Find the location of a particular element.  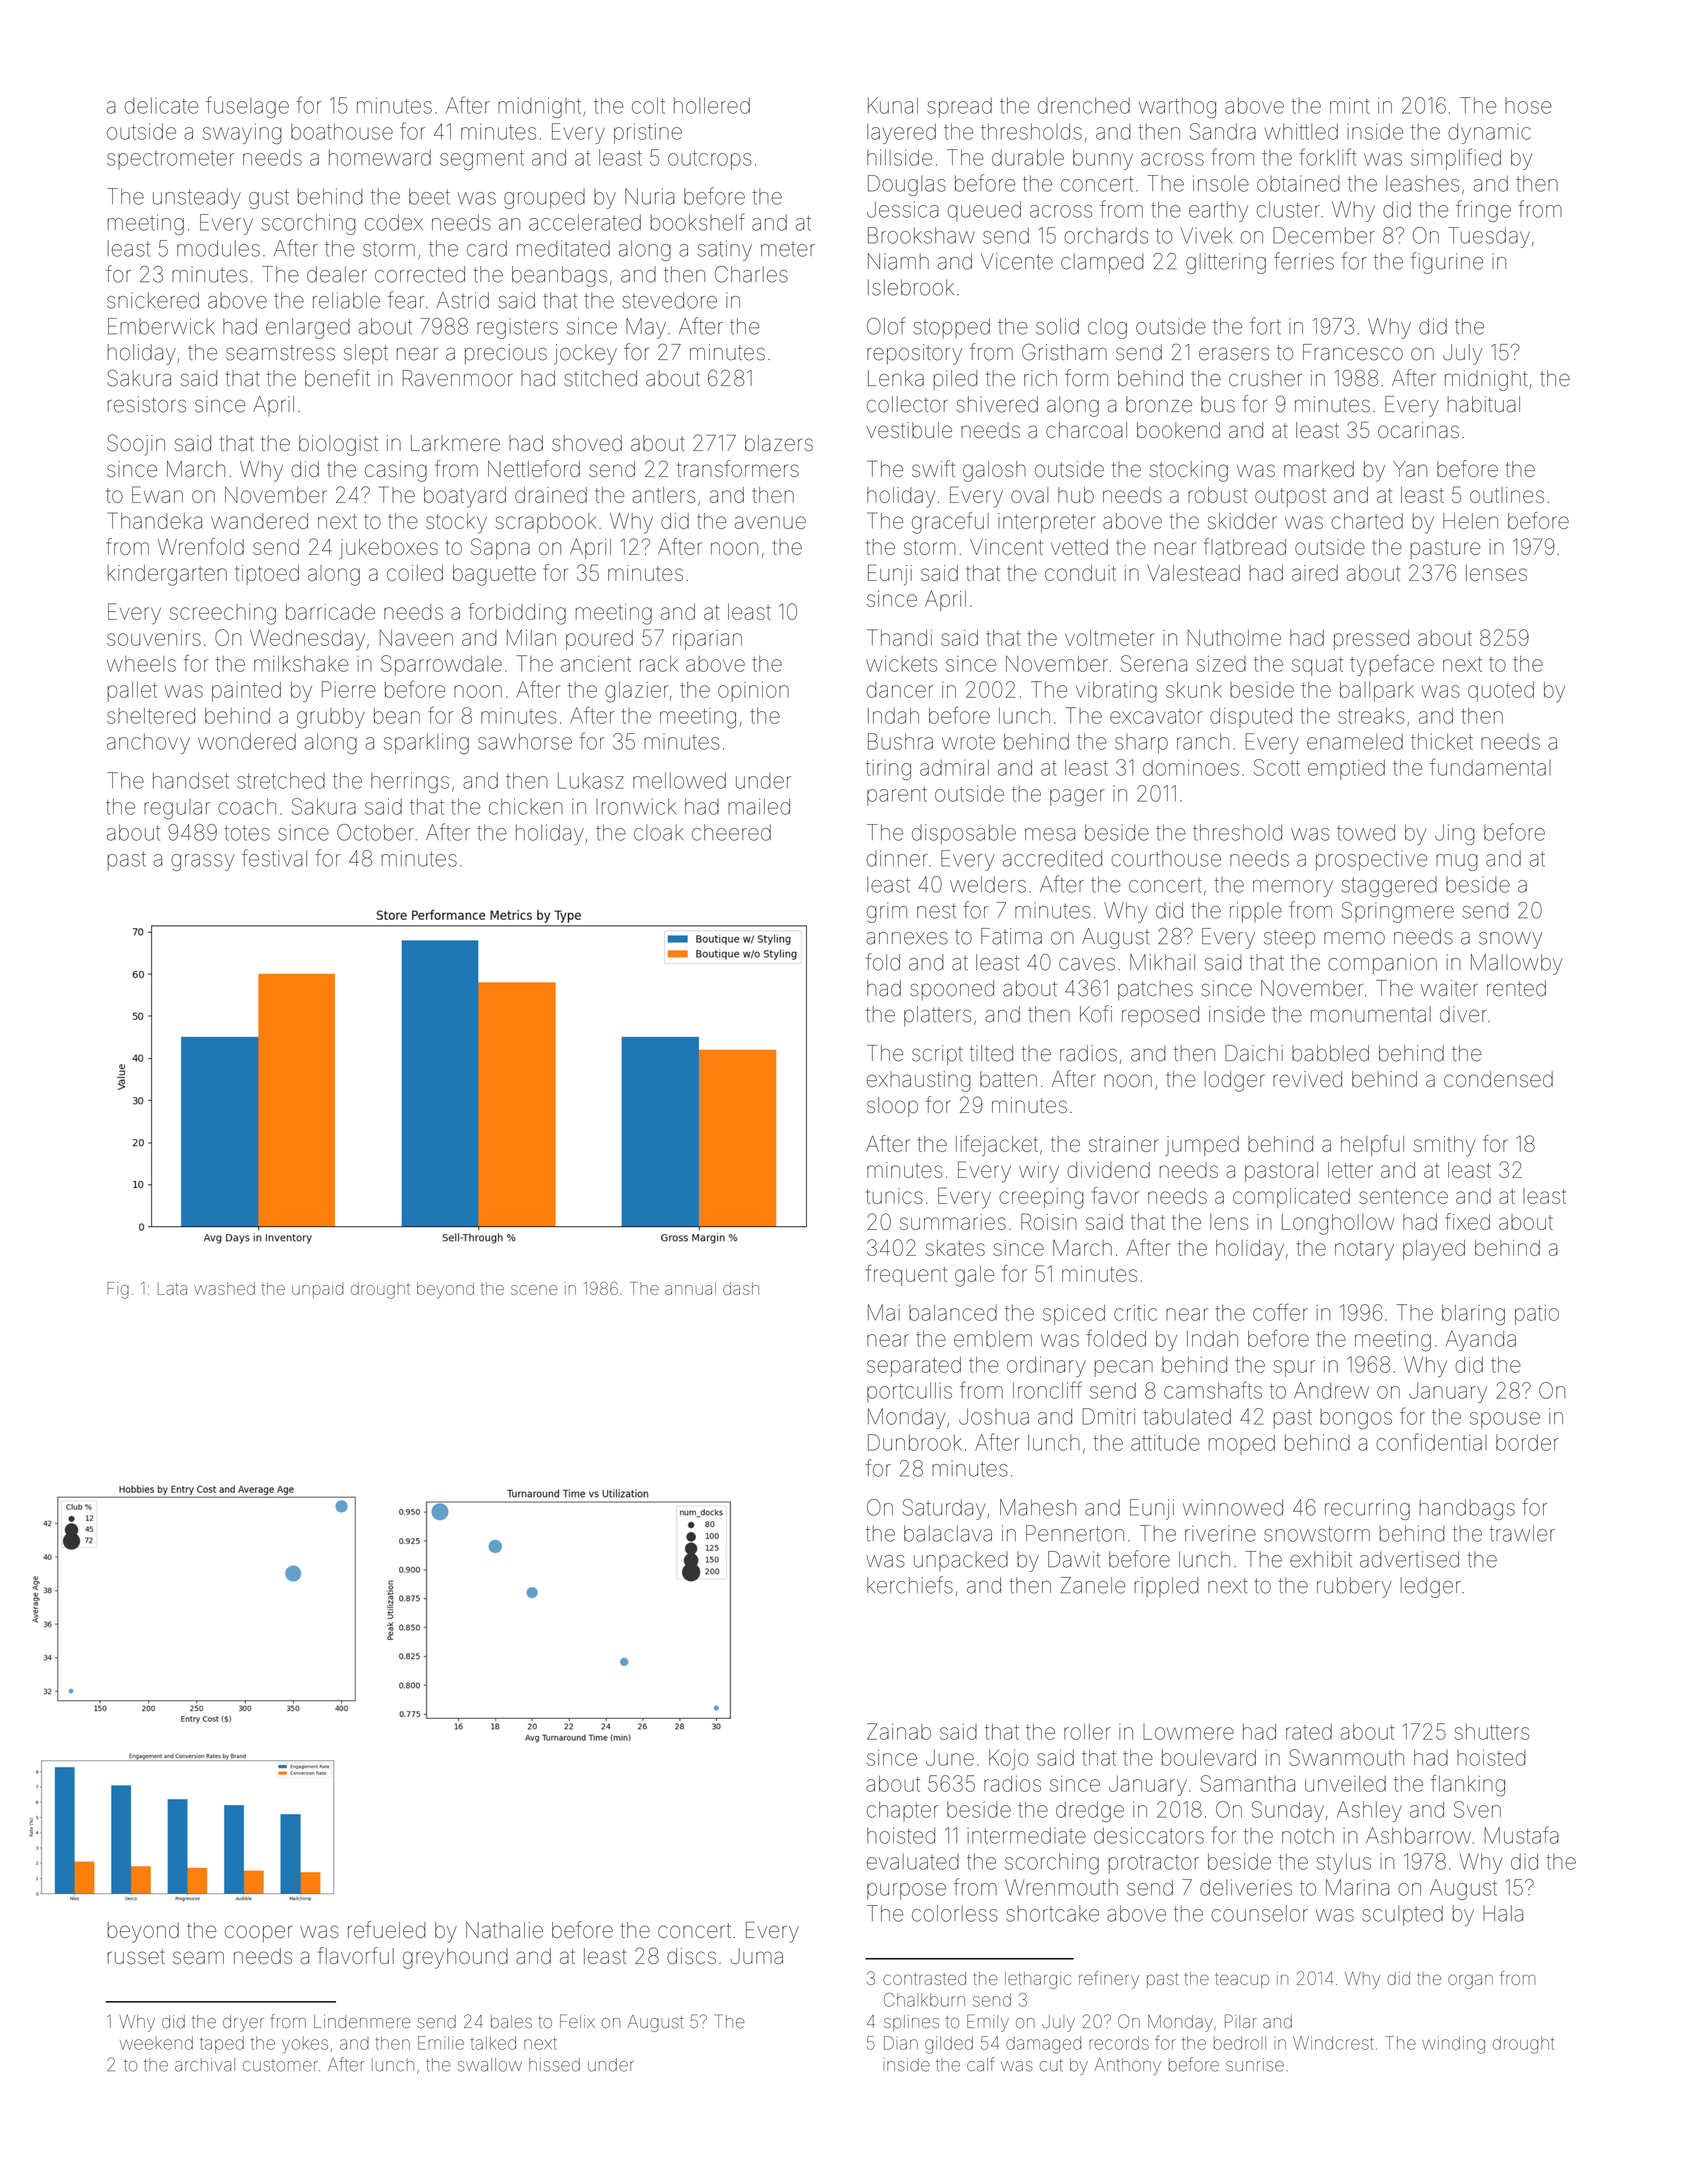

lodger is located at coordinates (1235, 1081).
